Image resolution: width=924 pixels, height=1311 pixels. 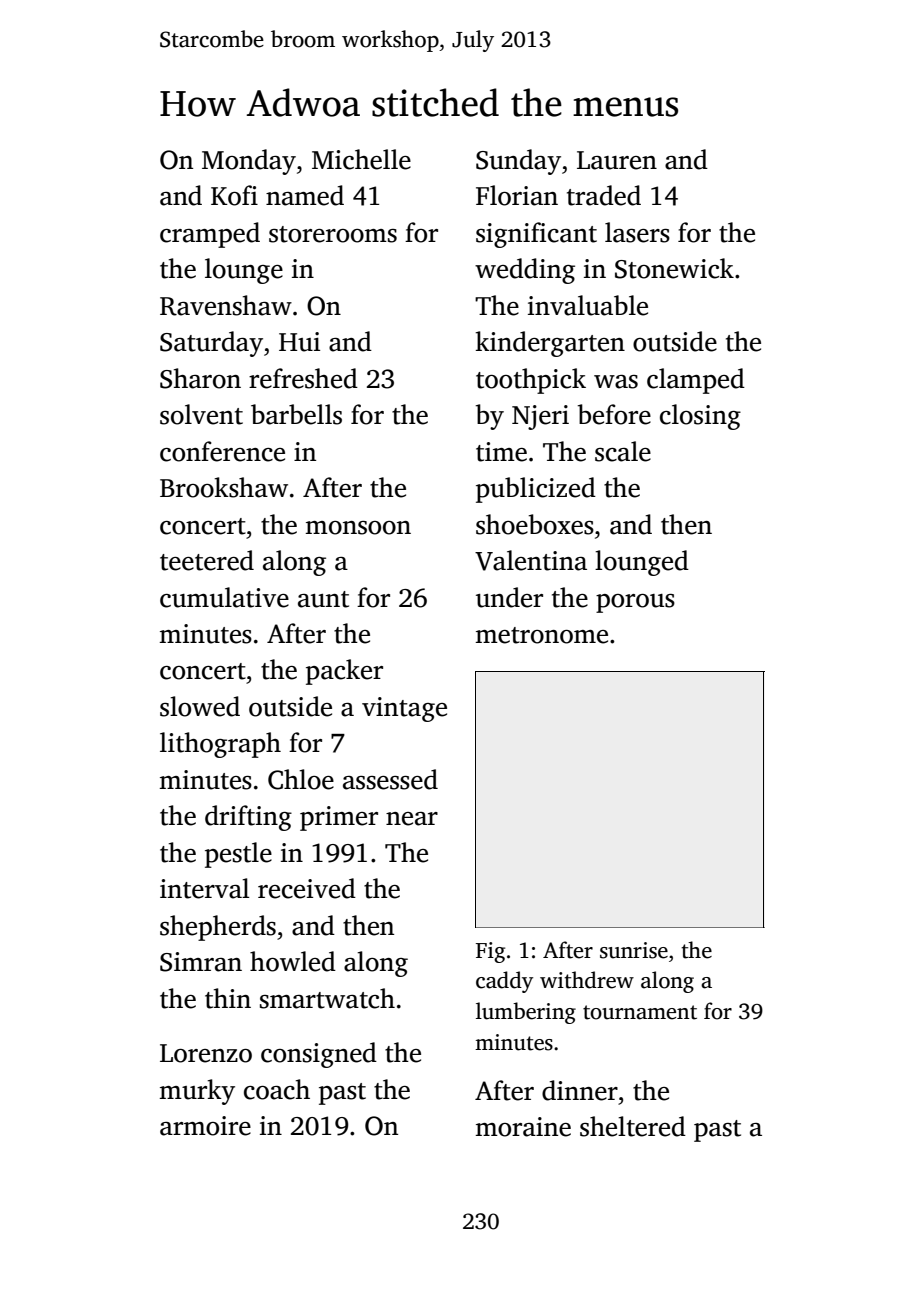 I want to click on near, so click(x=412, y=819).
